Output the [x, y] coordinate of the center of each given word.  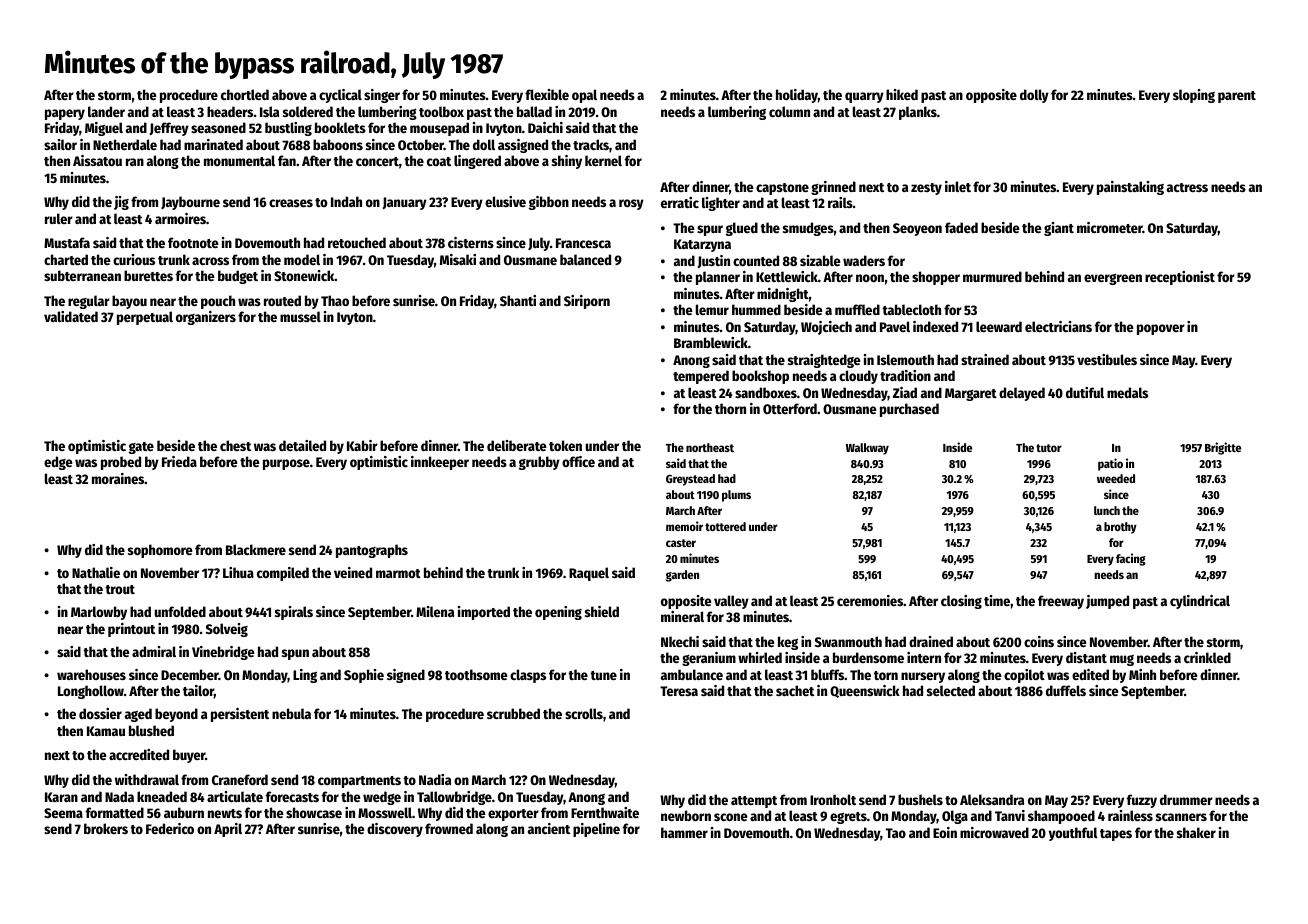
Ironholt [833, 799]
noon [870, 278]
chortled [245, 94]
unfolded [180, 611]
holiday [797, 96]
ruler [59, 218]
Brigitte [1223, 448]
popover [1161, 329]
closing [961, 602]
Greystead [690, 480]
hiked [902, 94]
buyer [189, 756]
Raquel [589, 574]
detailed [302, 445]
